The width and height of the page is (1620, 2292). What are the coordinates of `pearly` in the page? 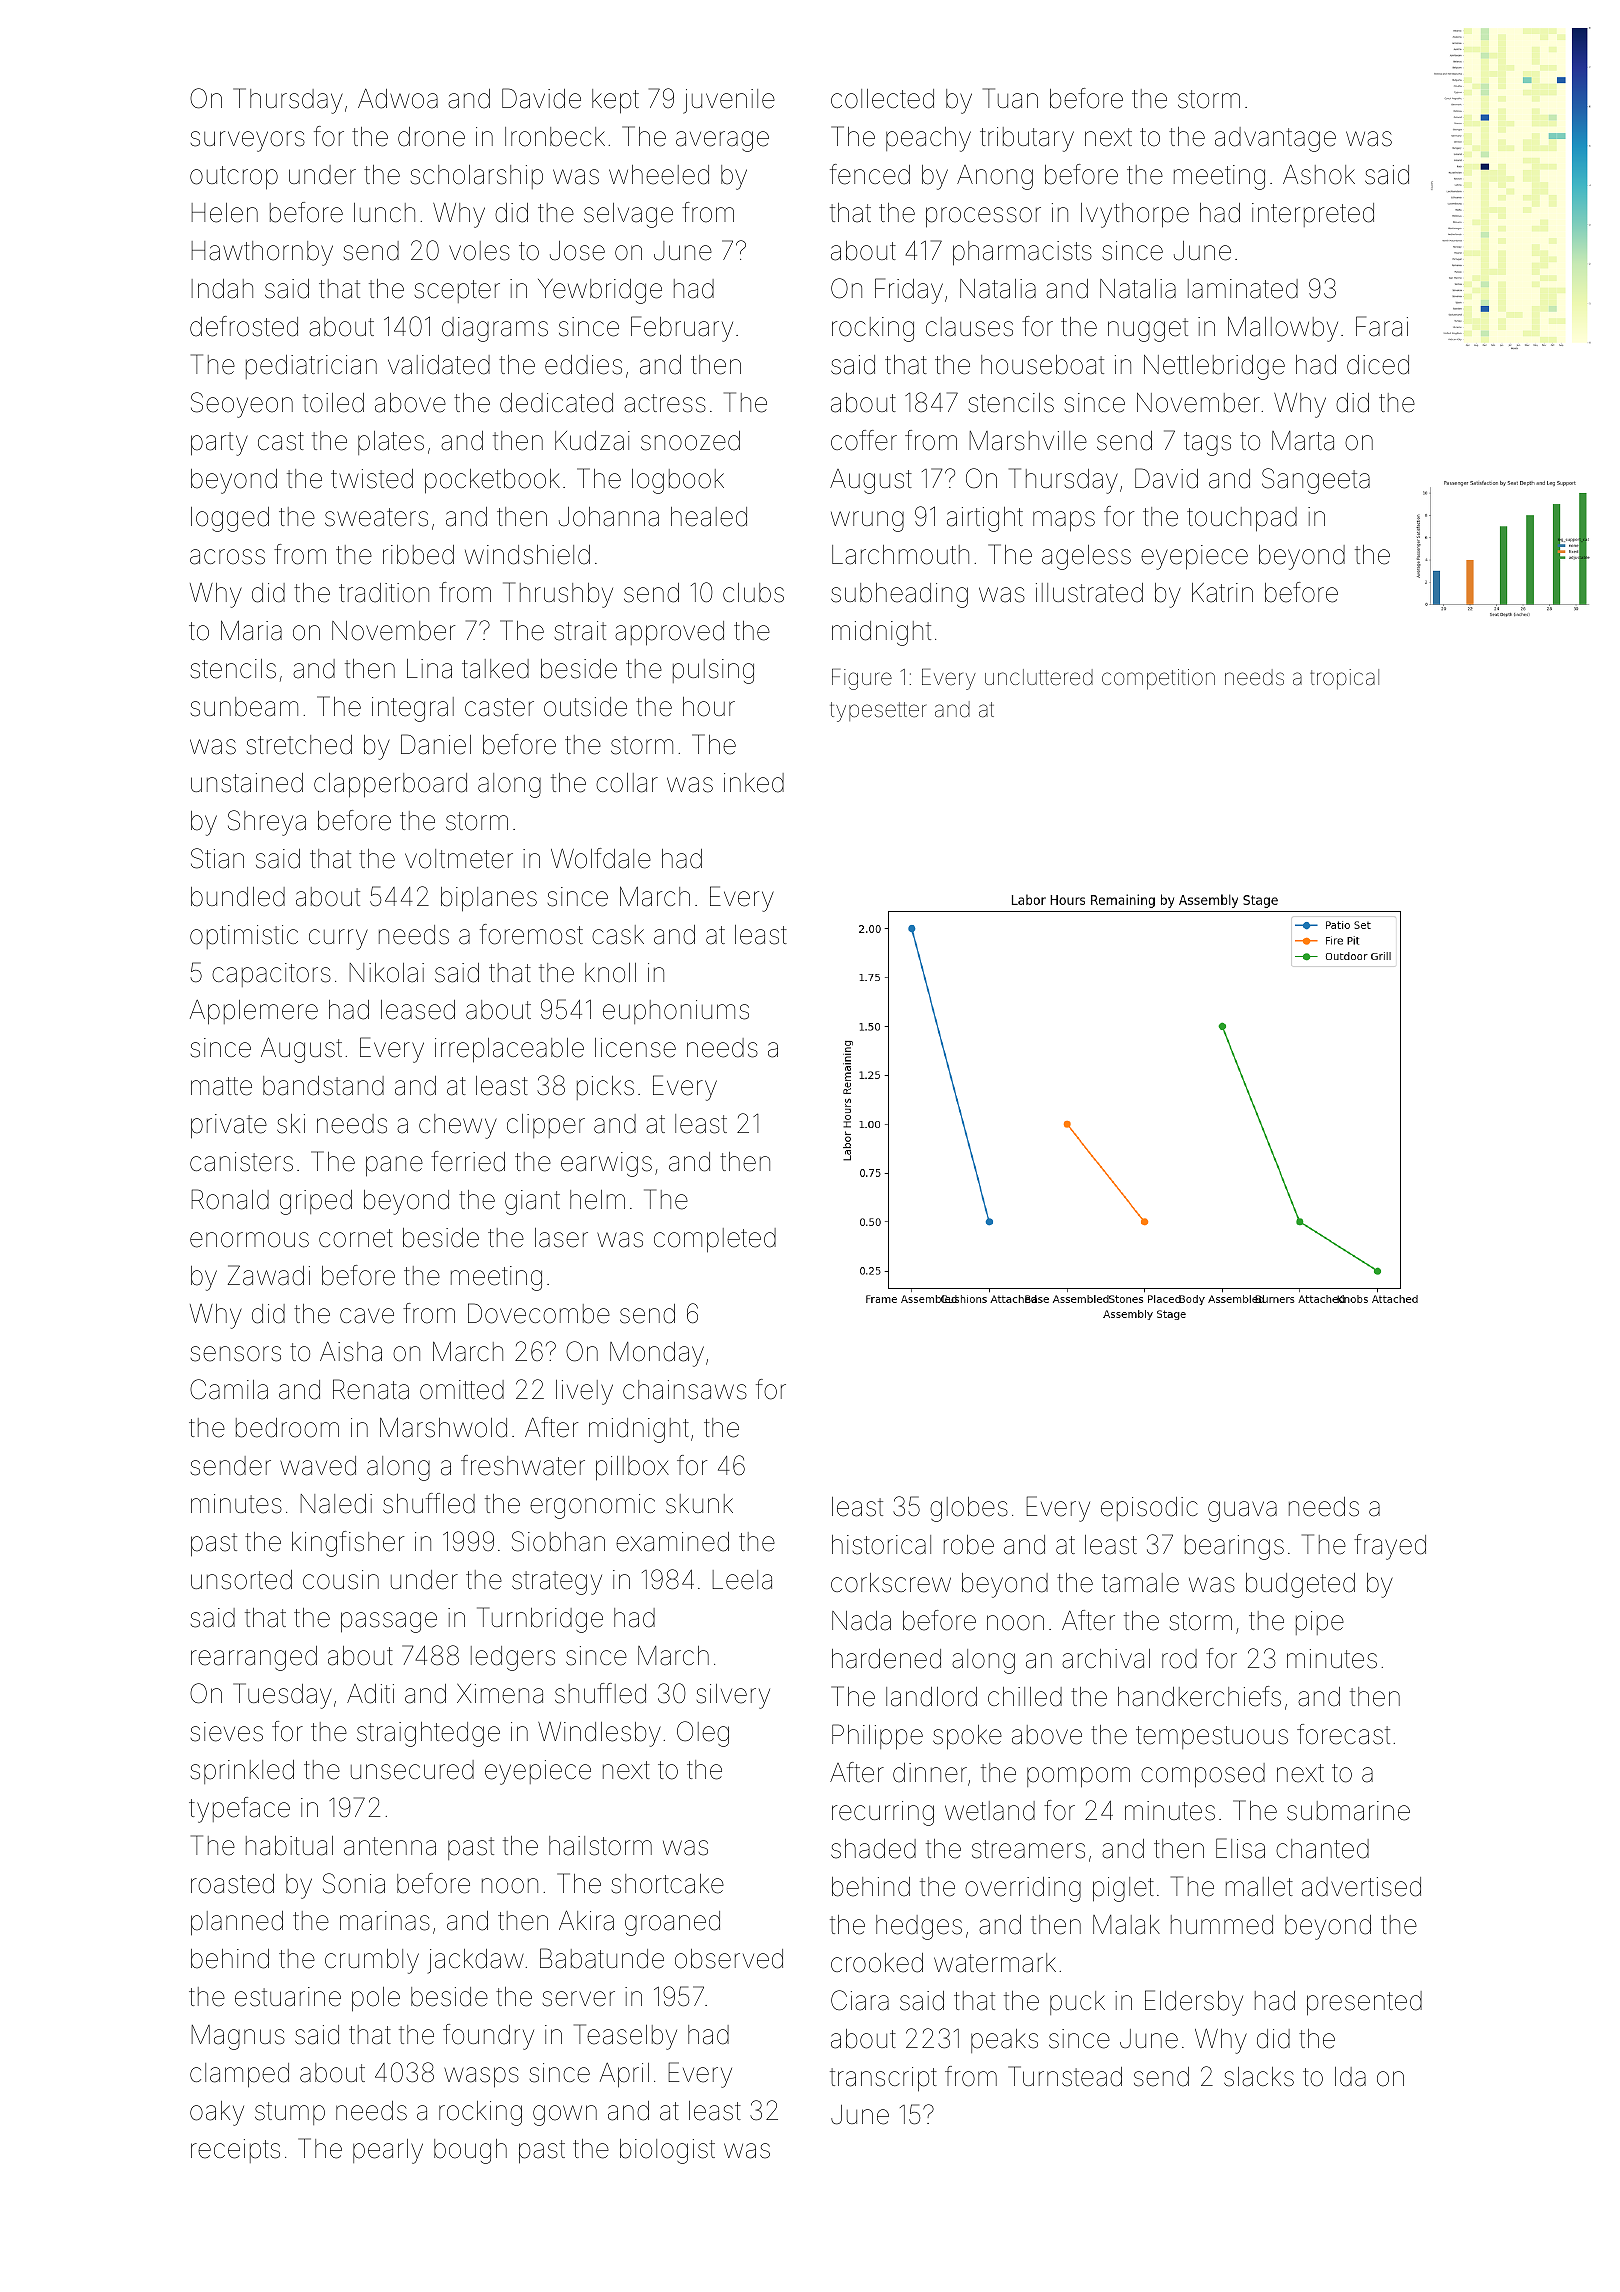 It's located at (388, 2151).
